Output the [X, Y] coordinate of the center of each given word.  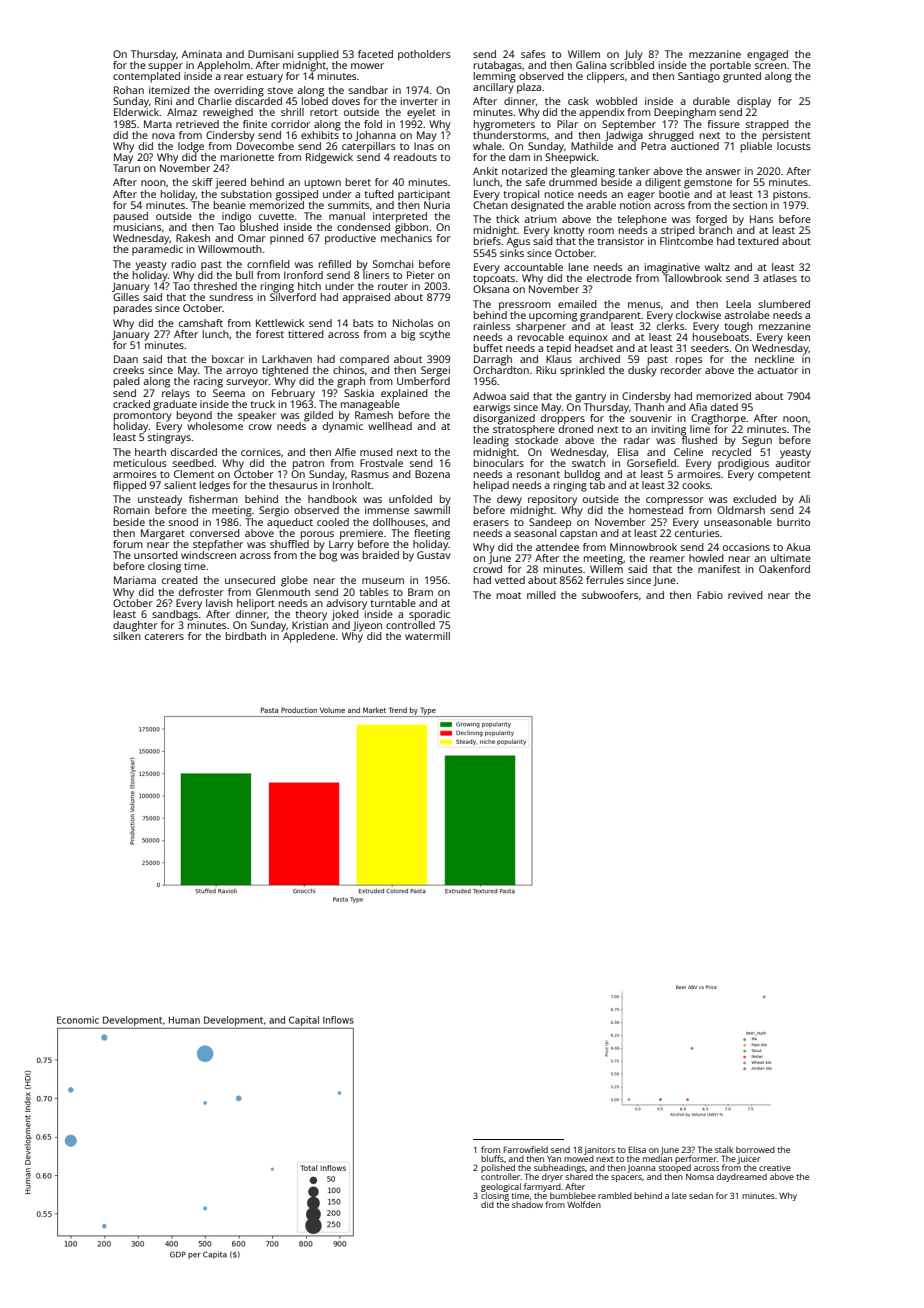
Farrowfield [525, 1149]
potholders [424, 55]
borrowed [755, 1149]
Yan [554, 1159]
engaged [767, 55]
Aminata [202, 54]
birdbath [246, 636]
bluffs [492, 1158]
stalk [724, 1149]
